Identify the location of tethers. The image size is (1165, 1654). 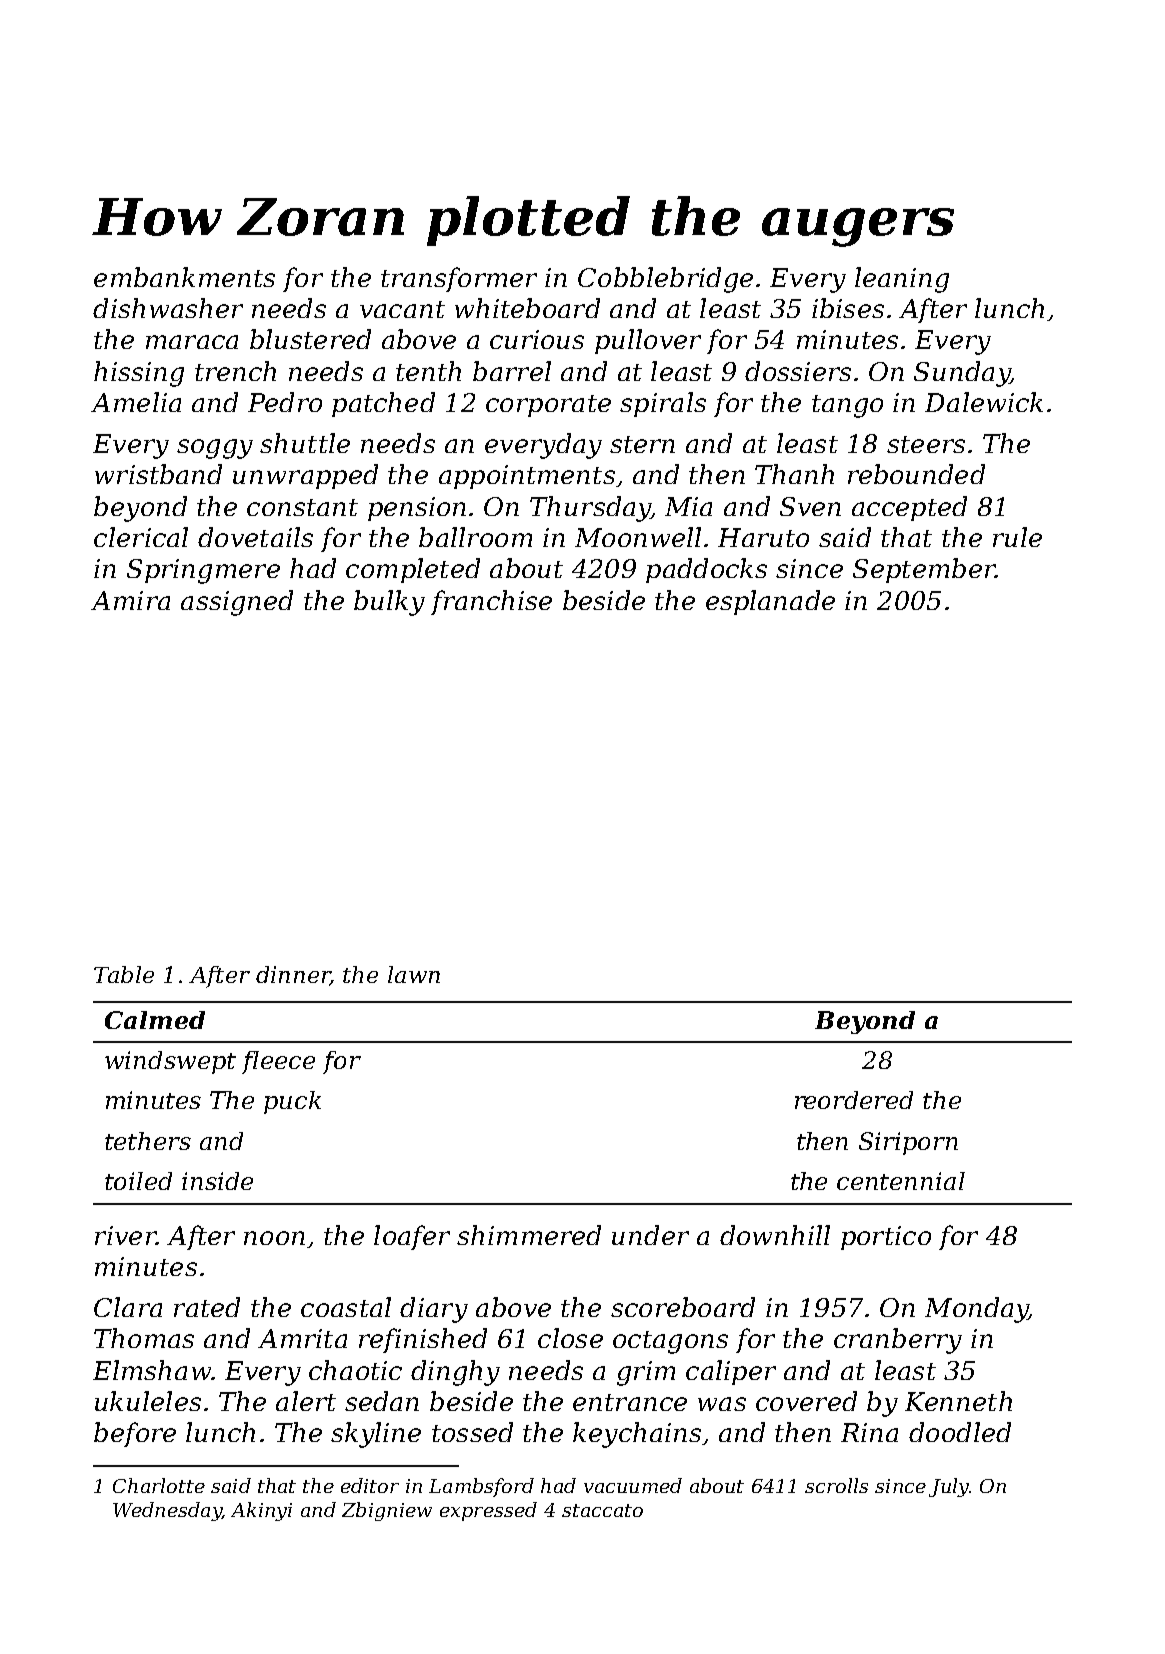
(148, 1141).
